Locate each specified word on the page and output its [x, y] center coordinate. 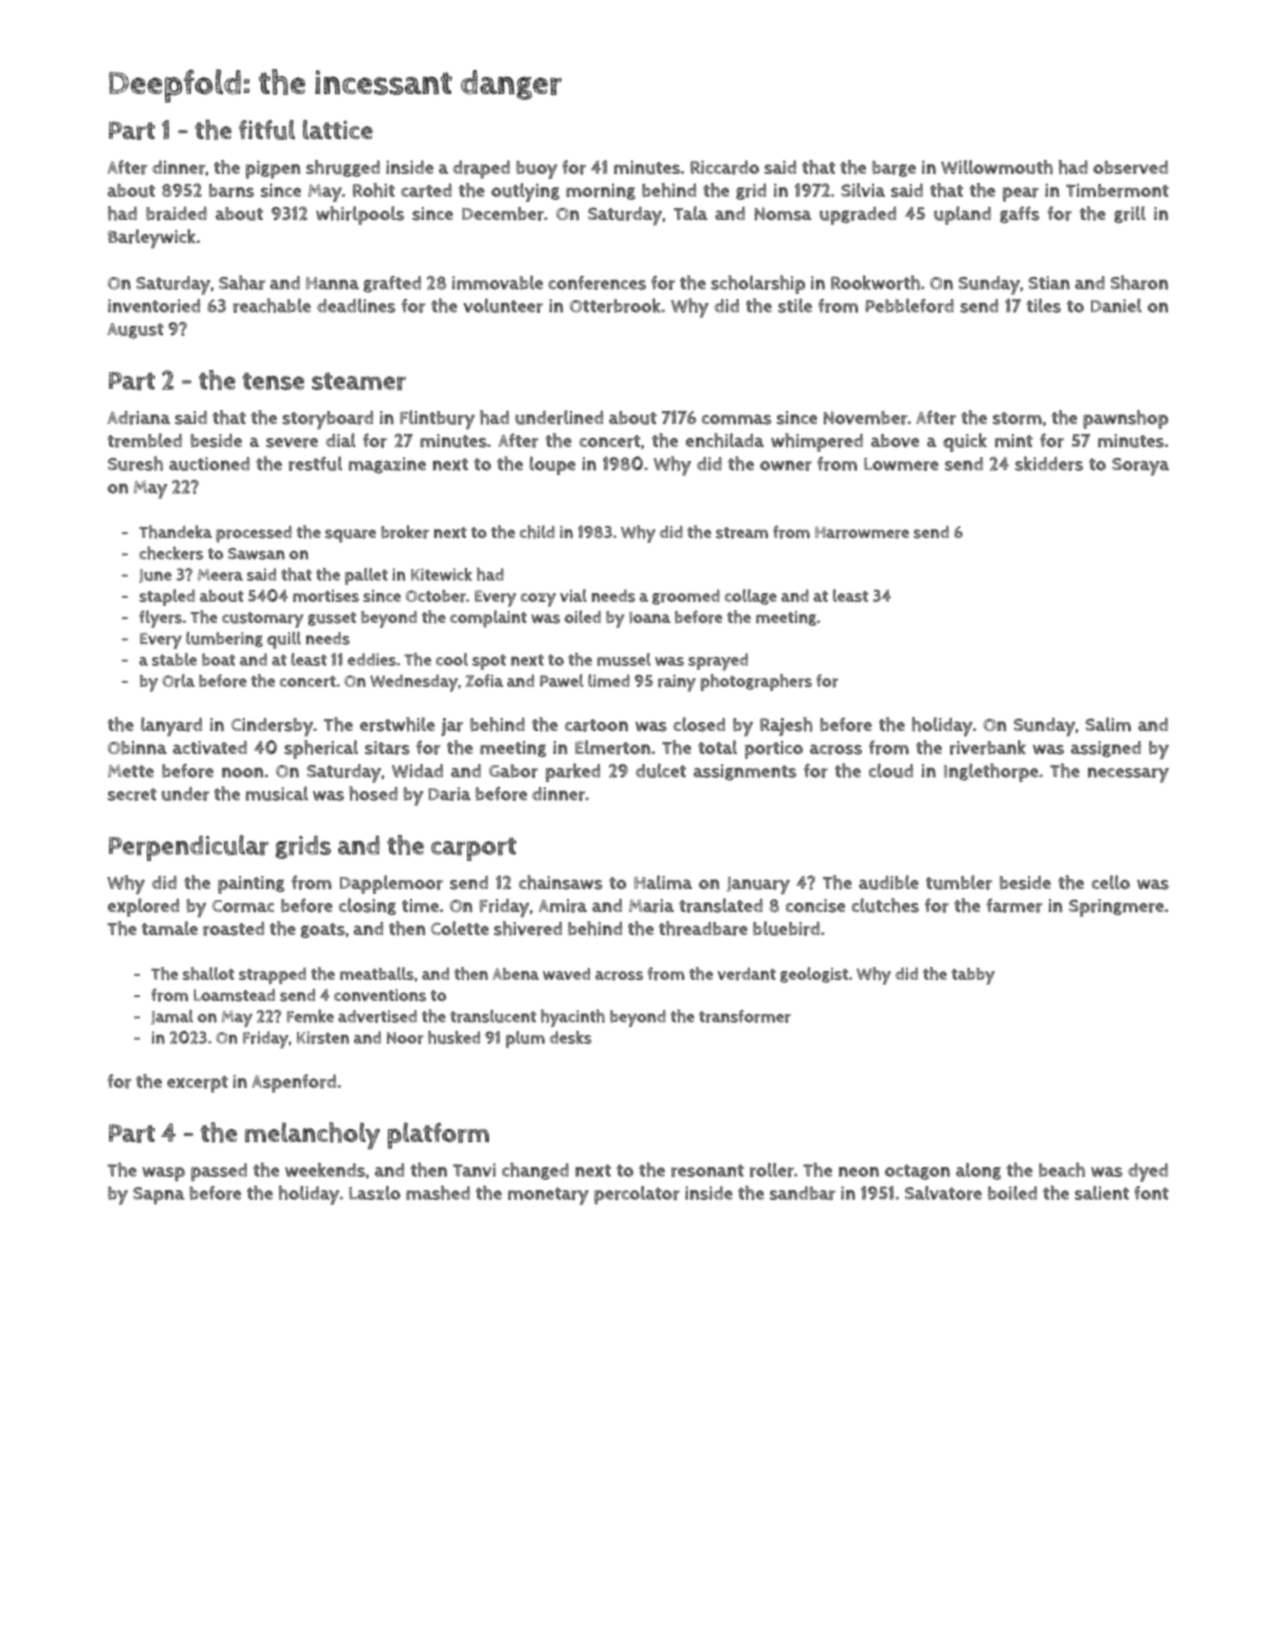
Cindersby [272, 727]
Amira [563, 906]
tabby [973, 976]
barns [231, 191]
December [503, 214]
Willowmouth [997, 167]
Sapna [159, 1195]
